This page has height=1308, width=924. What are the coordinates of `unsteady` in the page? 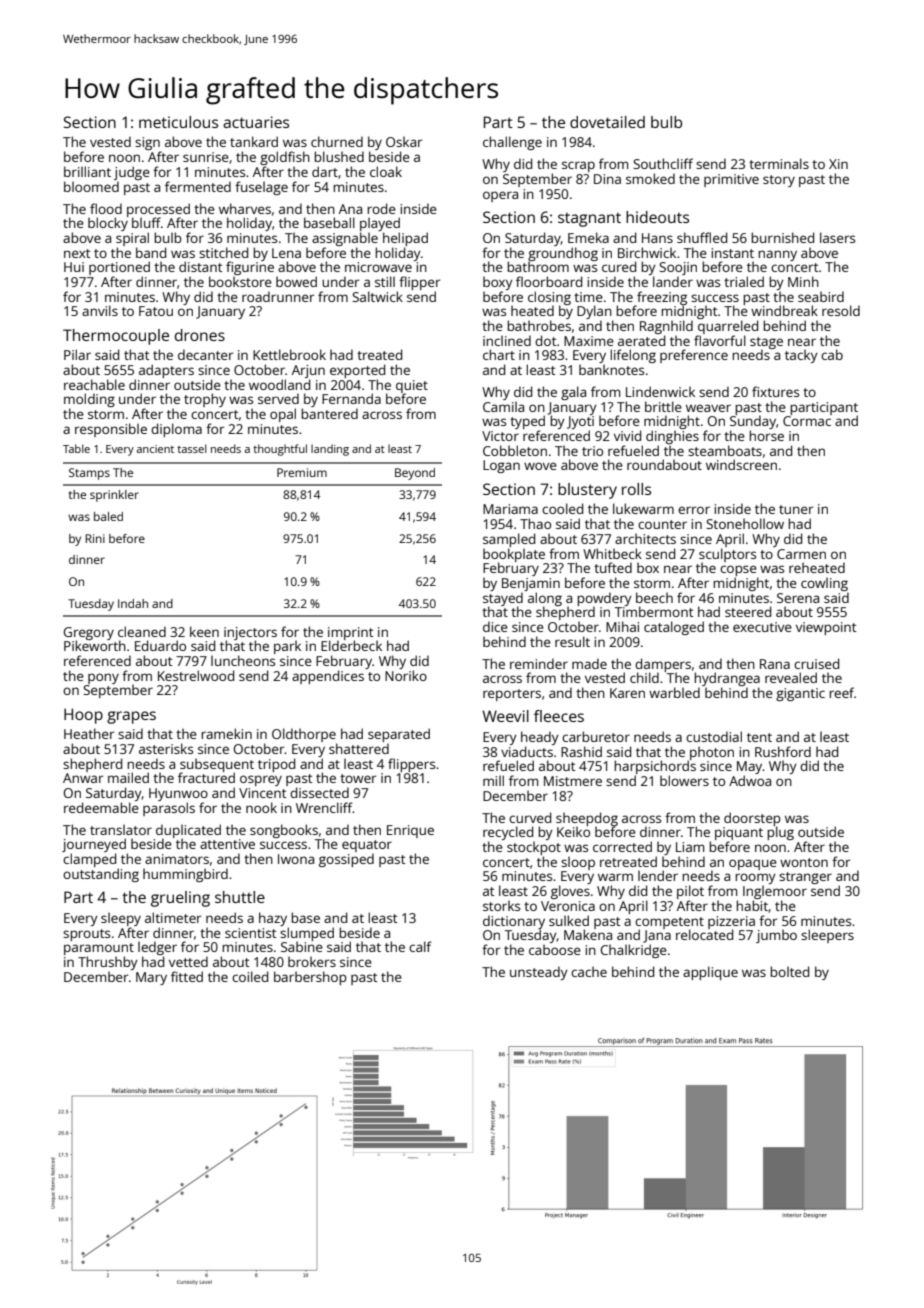 It's located at (539, 973).
